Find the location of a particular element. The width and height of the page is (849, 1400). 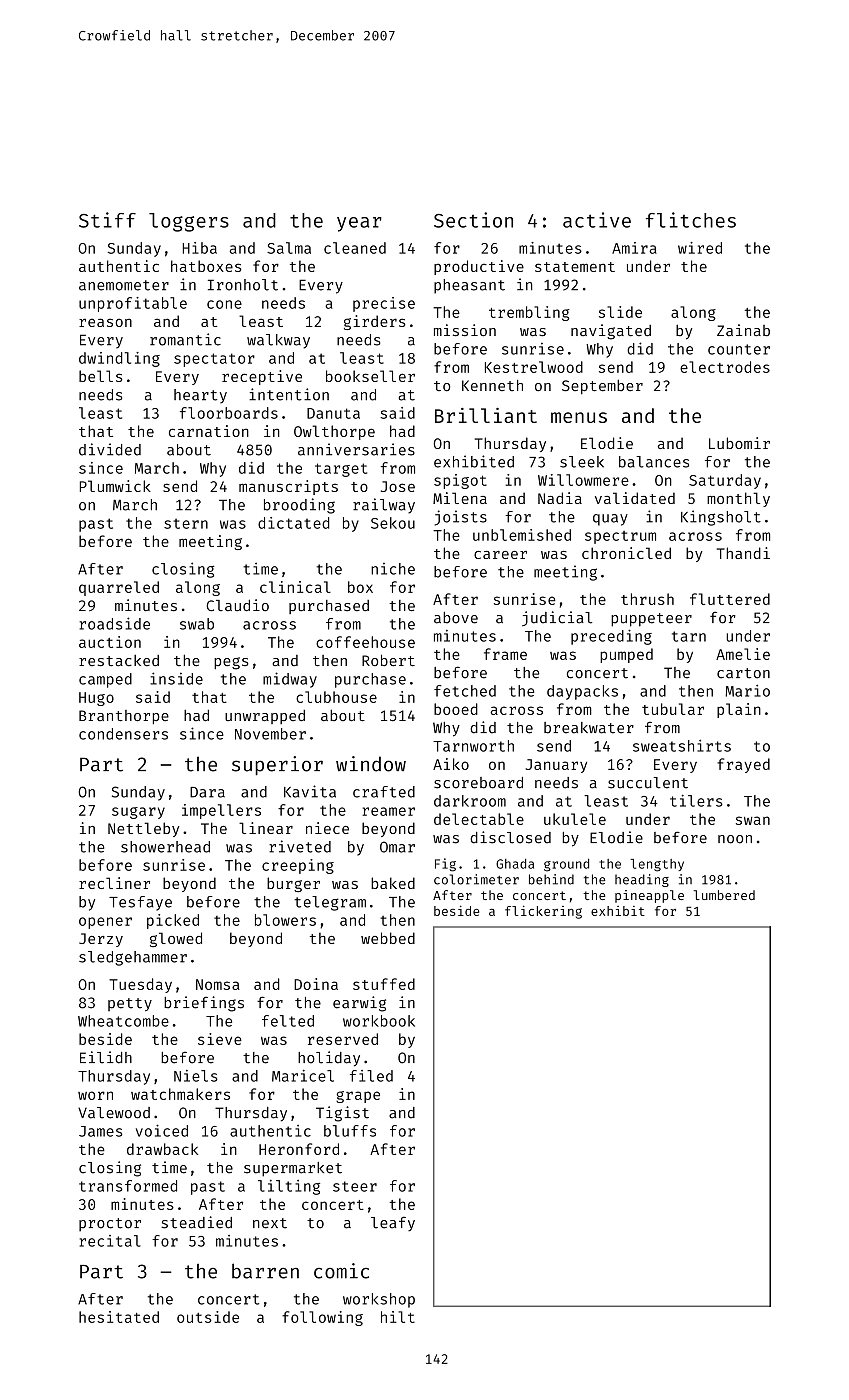

proctor is located at coordinates (110, 1224).
